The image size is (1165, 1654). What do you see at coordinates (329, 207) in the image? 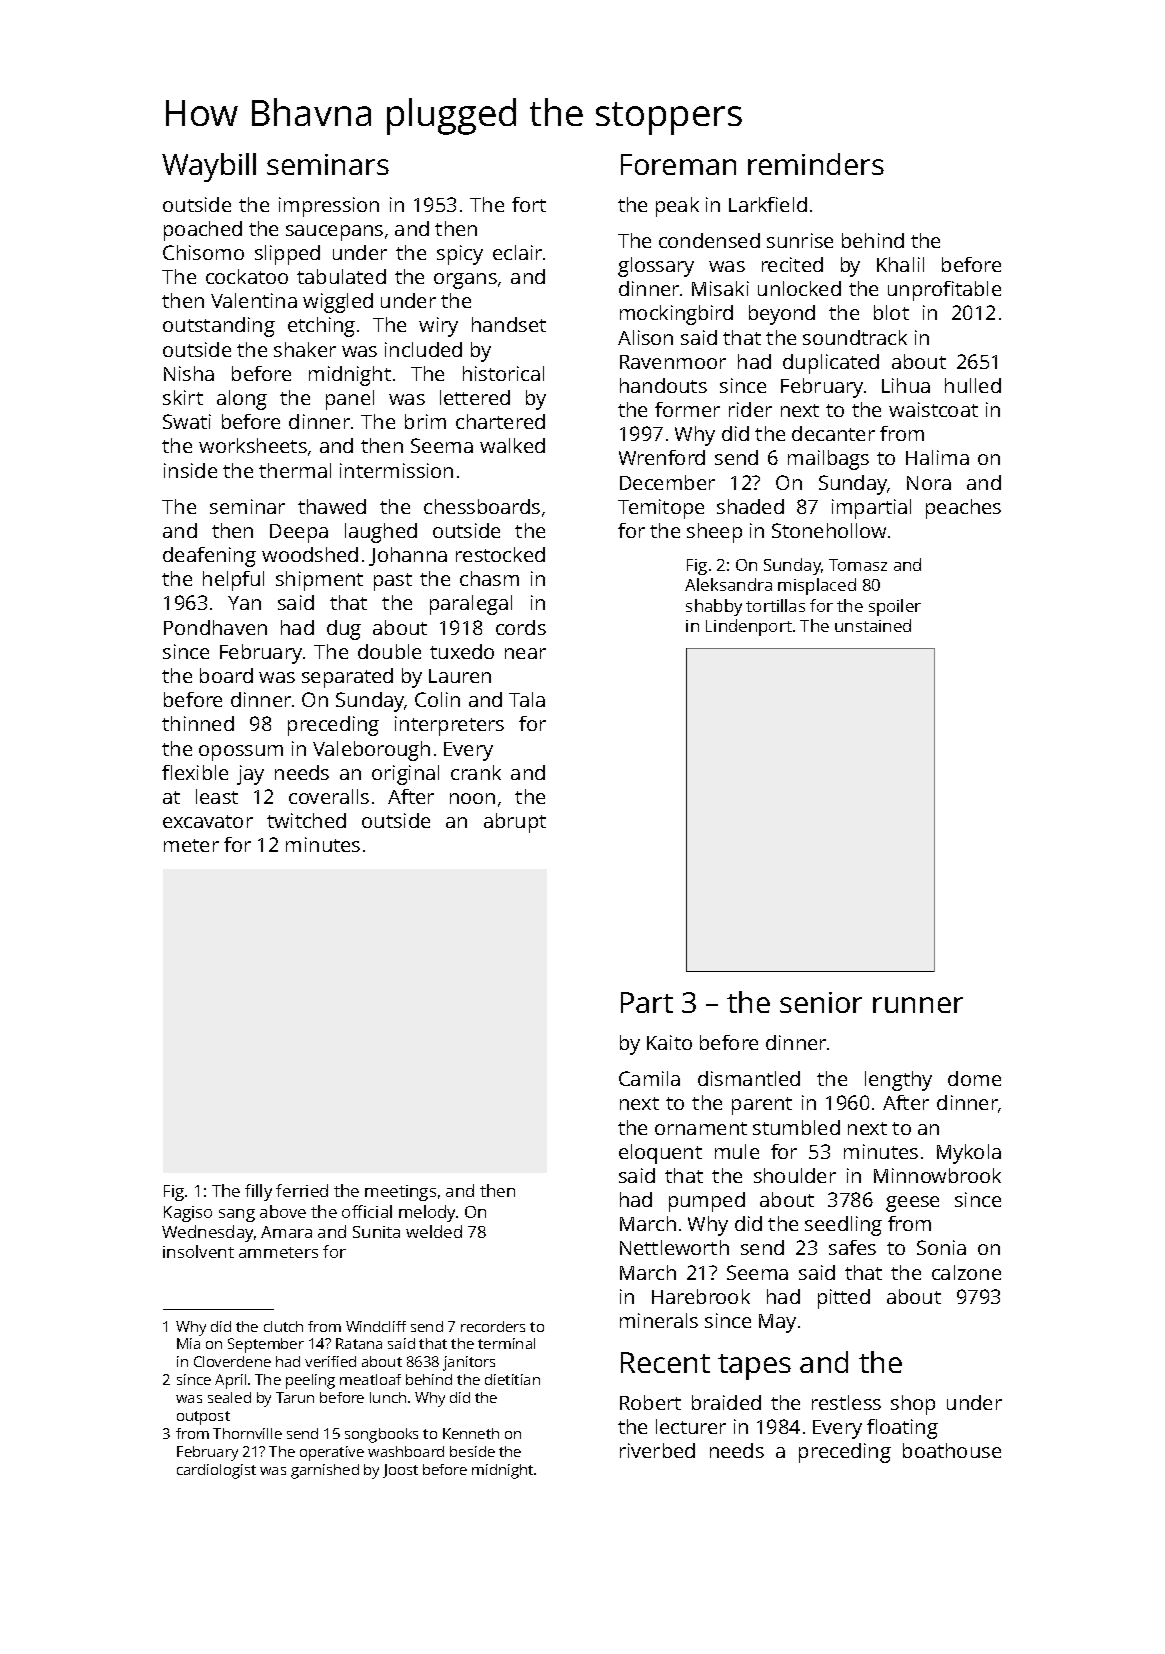
I see `impression` at bounding box center [329, 207].
